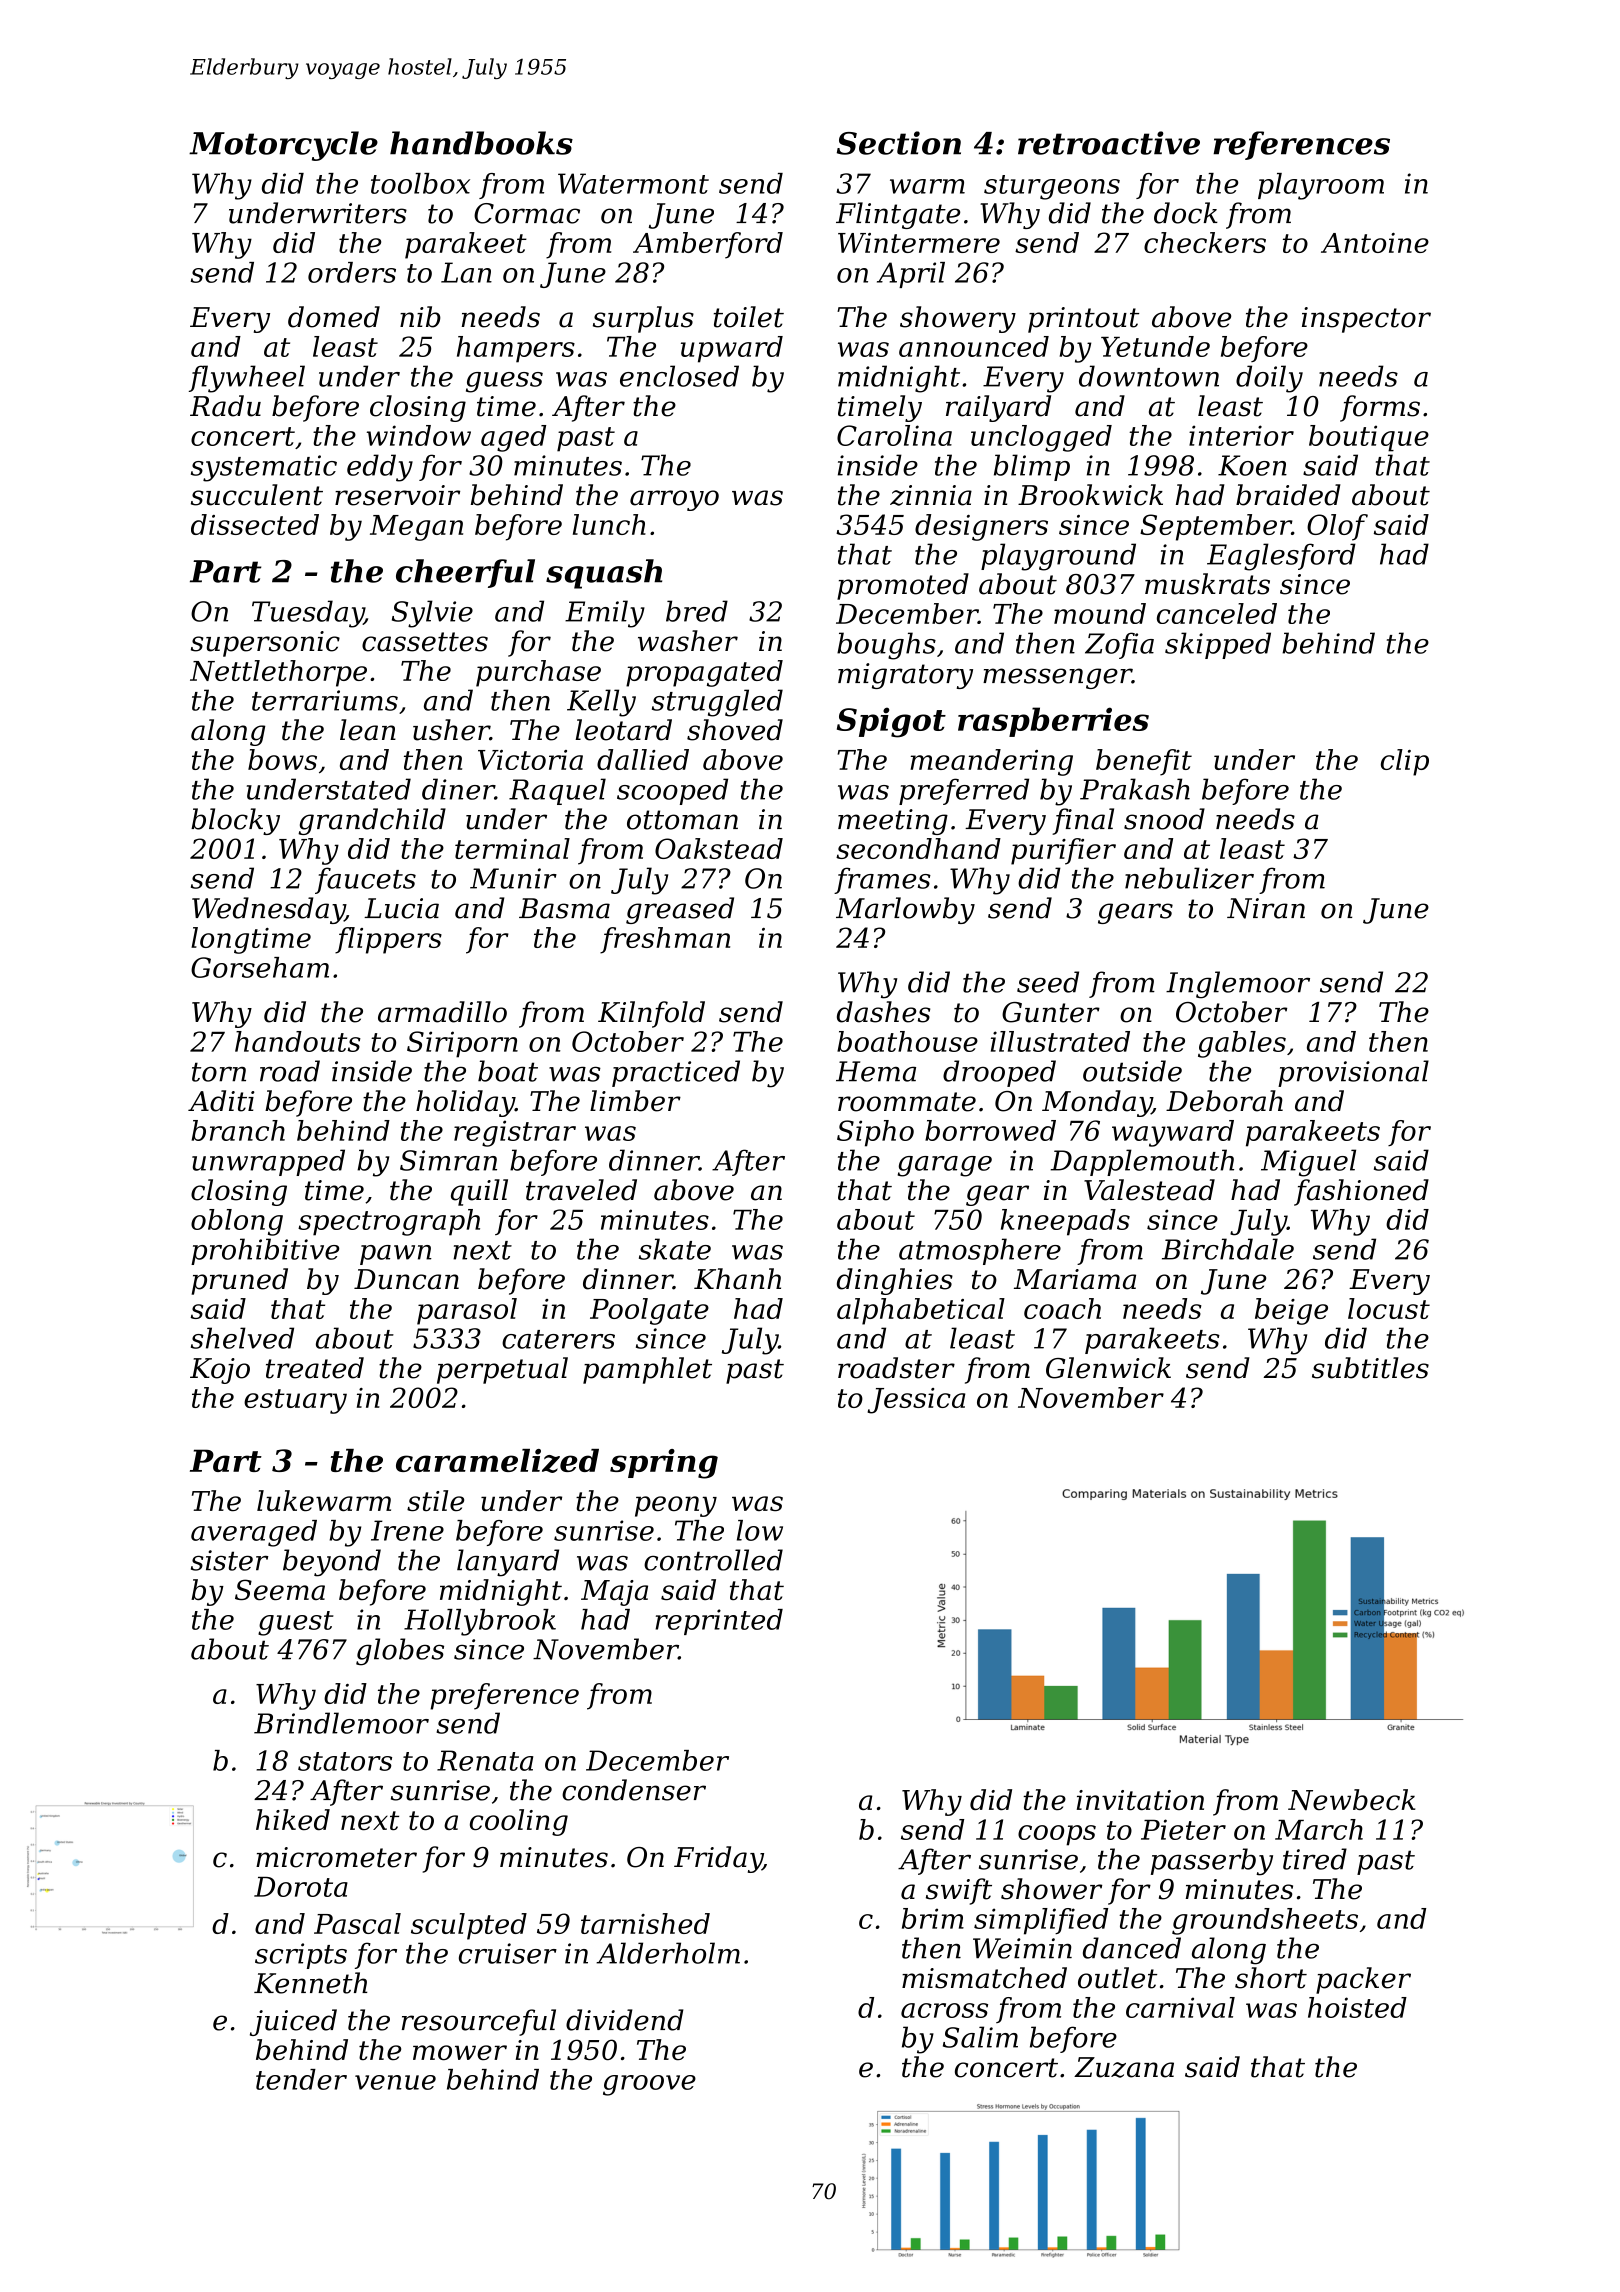  What do you see at coordinates (1337, 527) in the document?
I see `Olof` at bounding box center [1337, 527].
